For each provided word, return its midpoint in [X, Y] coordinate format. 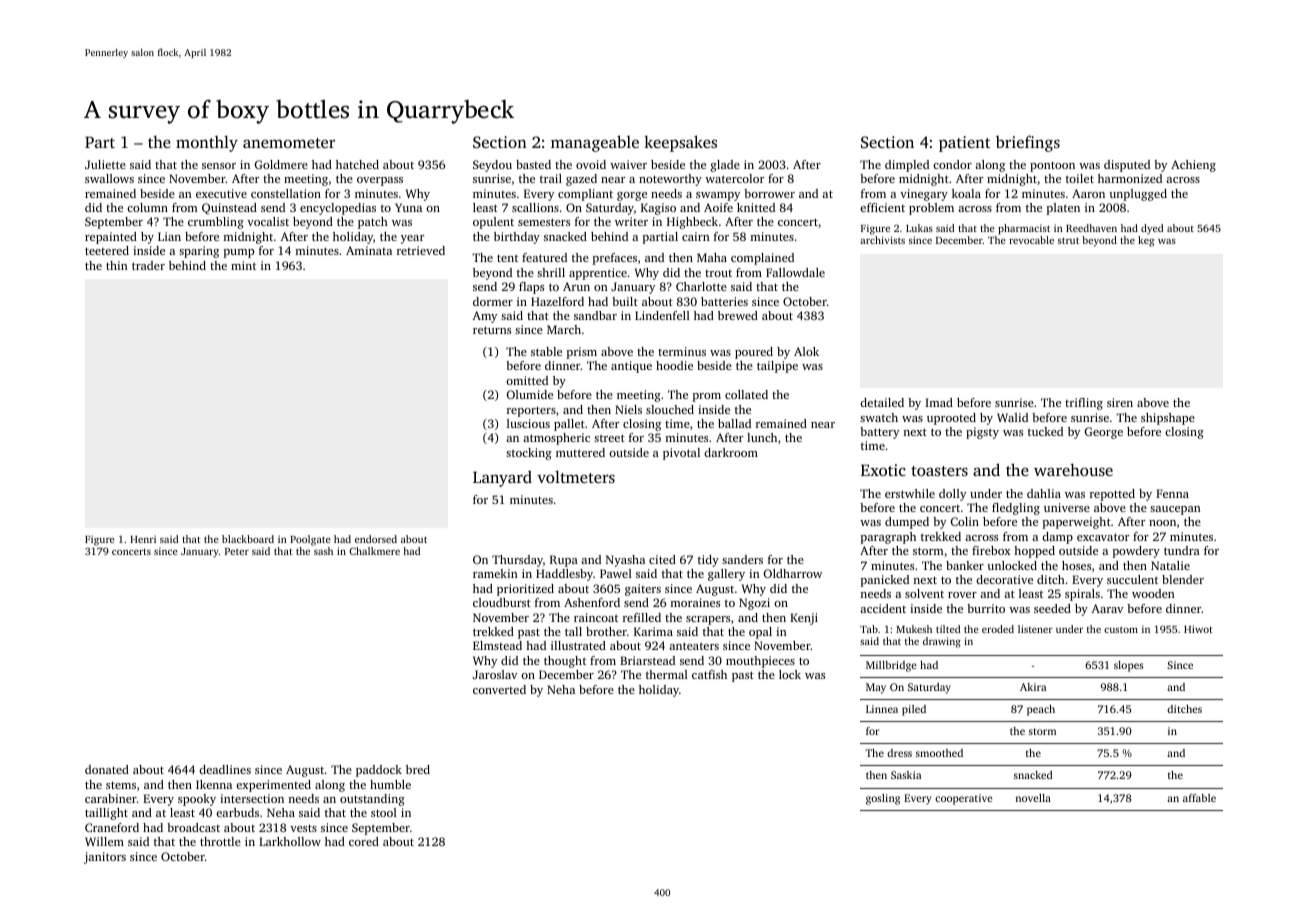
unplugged [1138, 195]
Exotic [883, 470]
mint [243, 265]
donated [107, 769]
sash [323, 551]
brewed [738, 315]
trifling [1084, 404]
